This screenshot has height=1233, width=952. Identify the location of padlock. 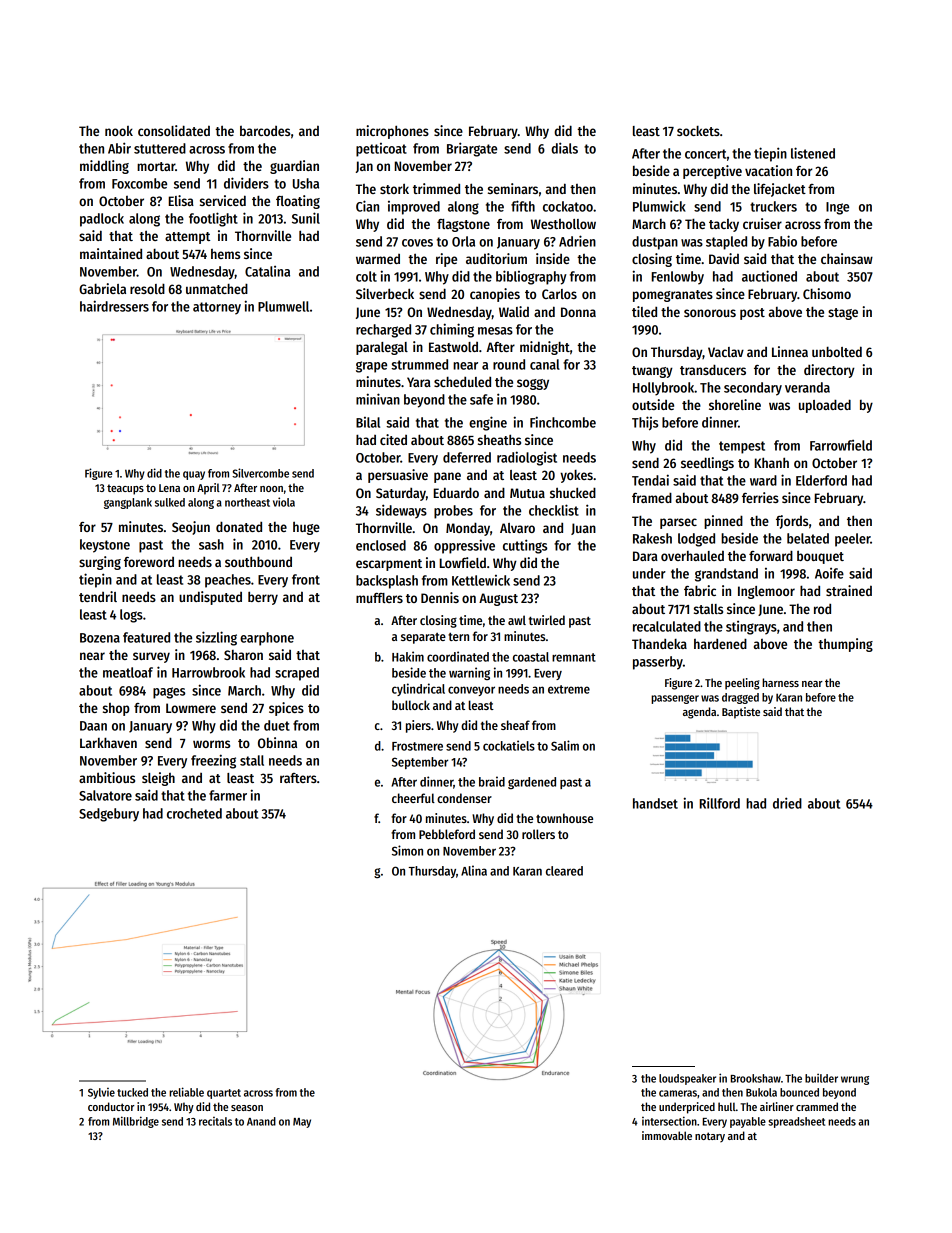
(102, 220).
